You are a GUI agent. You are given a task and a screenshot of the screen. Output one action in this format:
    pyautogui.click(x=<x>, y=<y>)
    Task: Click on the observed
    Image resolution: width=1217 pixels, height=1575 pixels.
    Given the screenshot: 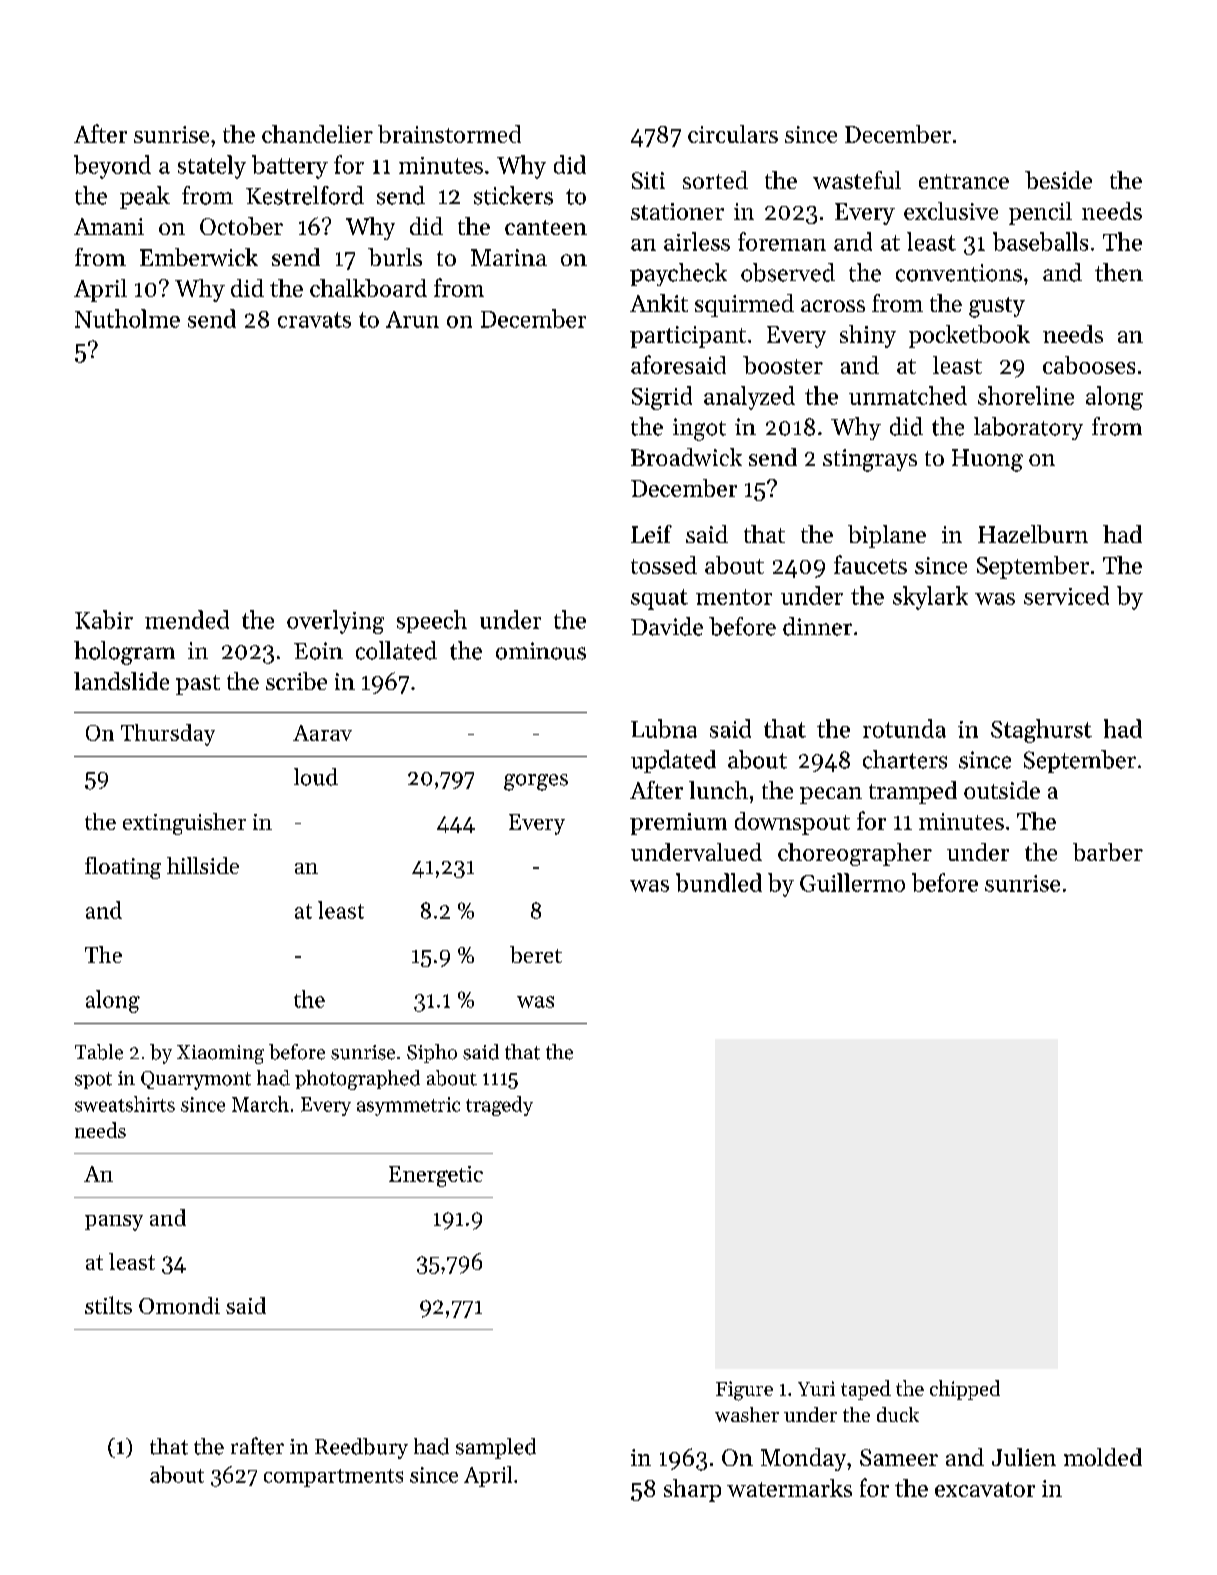 What is the action you would take?
    pyautogui.click(x=788, y=272)
